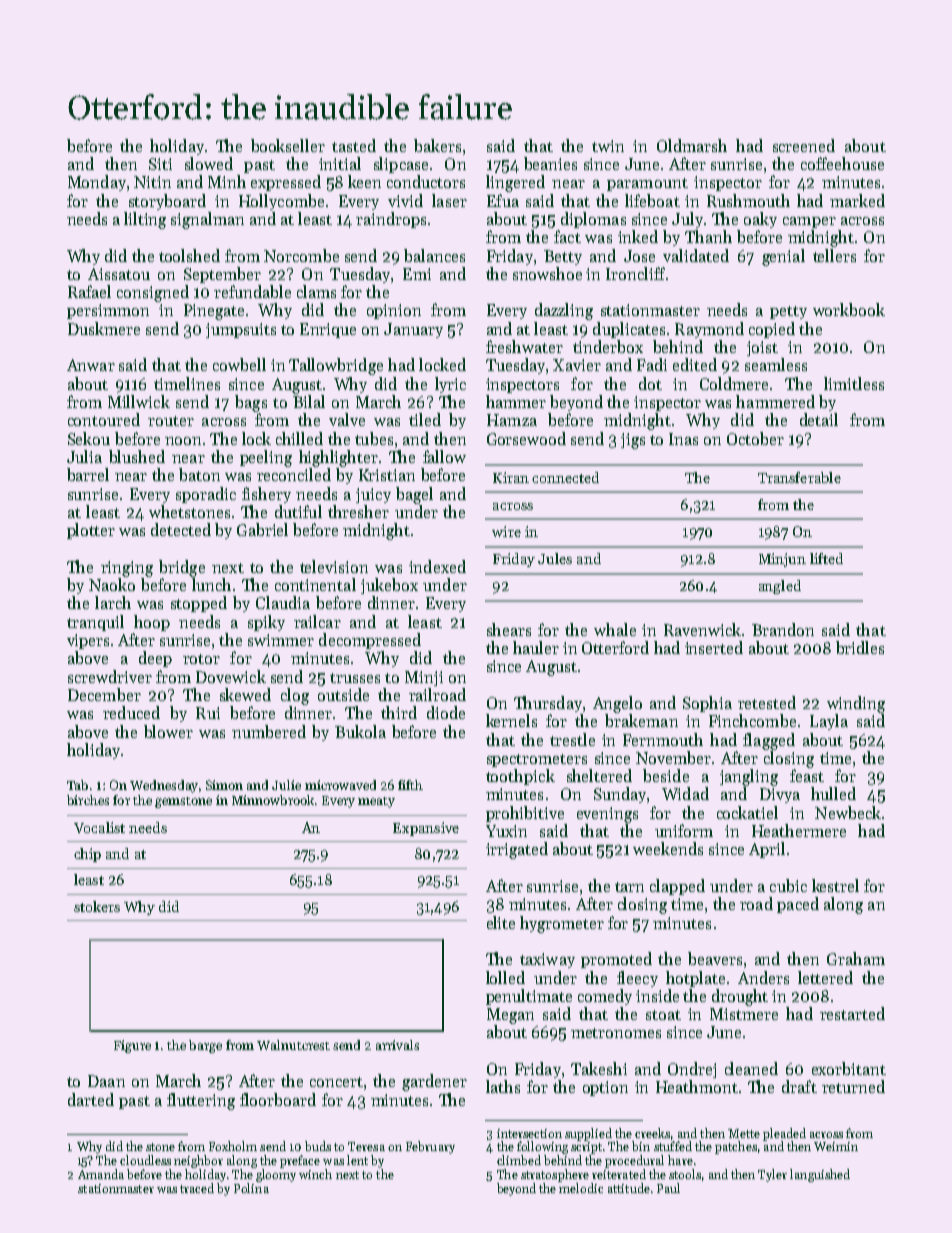 This screenshot has height=1233, width=952. I want to click on inserted, so click(714, 647).
